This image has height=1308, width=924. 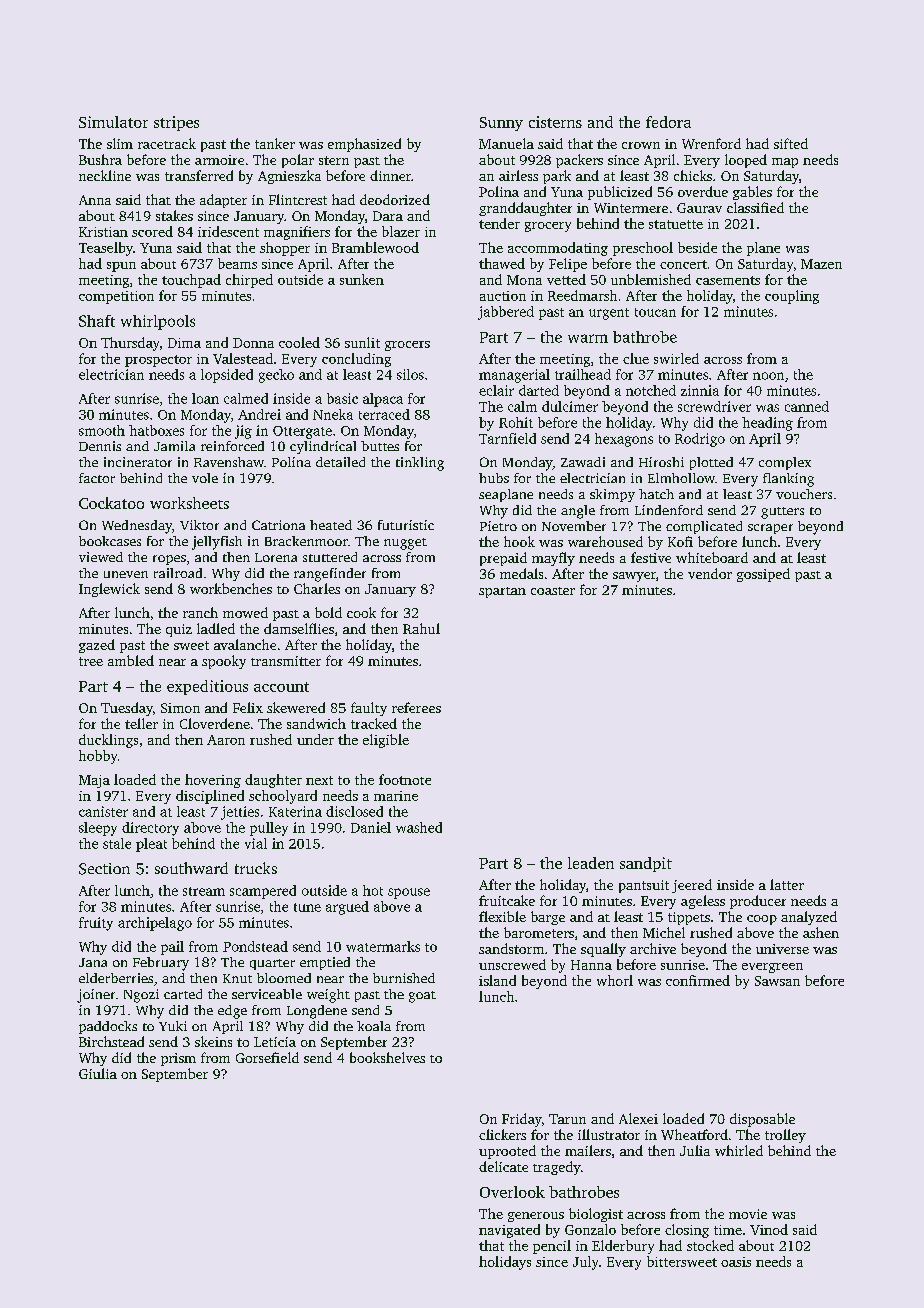 What do you see at coordinates (710, 573) in the image?
I see `vendor` at bounding box center [710, 573].
